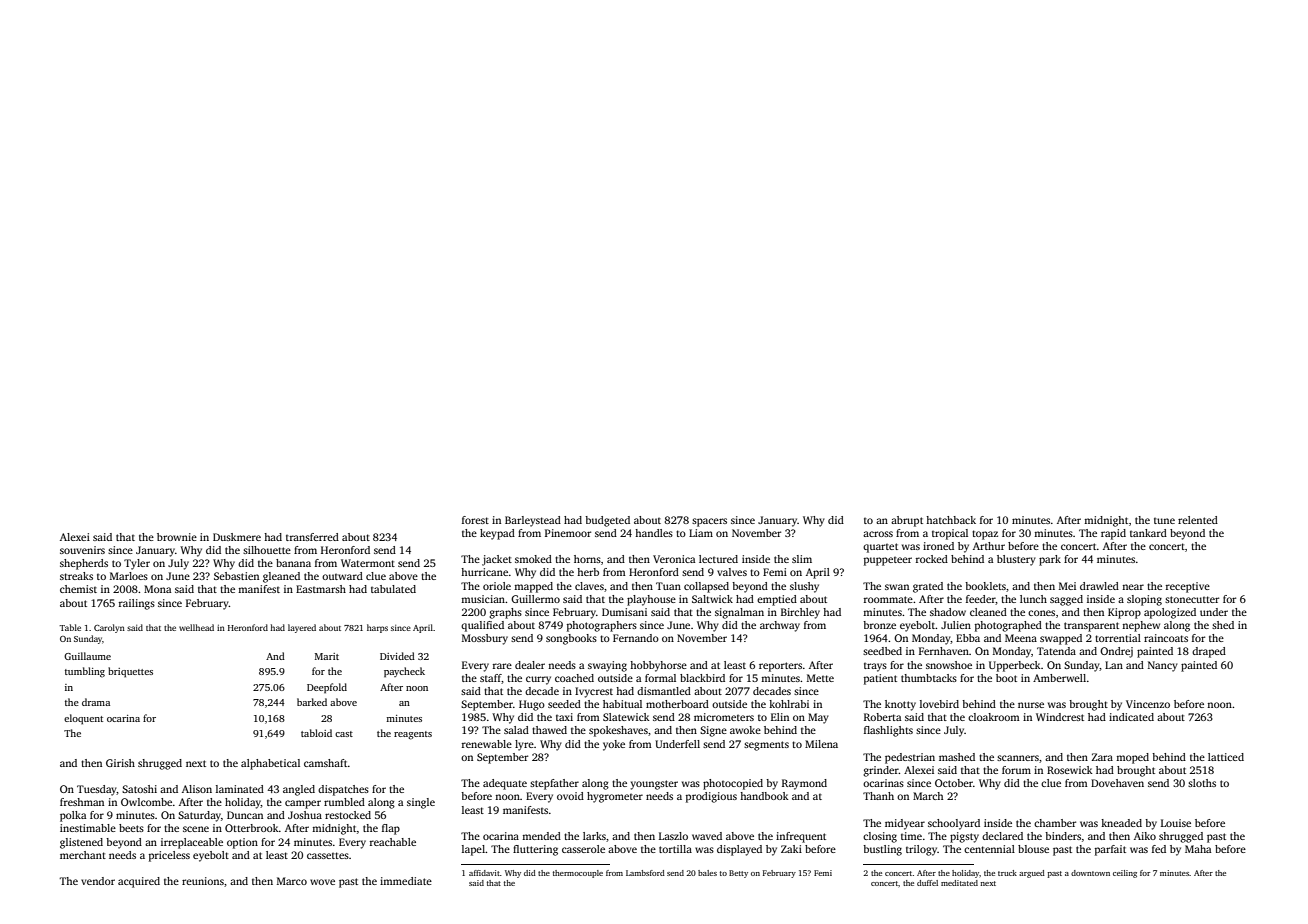  What do you see at coordinates (326, 763) in the page?
I see `camshaft` at bounding box center [326, 763].
